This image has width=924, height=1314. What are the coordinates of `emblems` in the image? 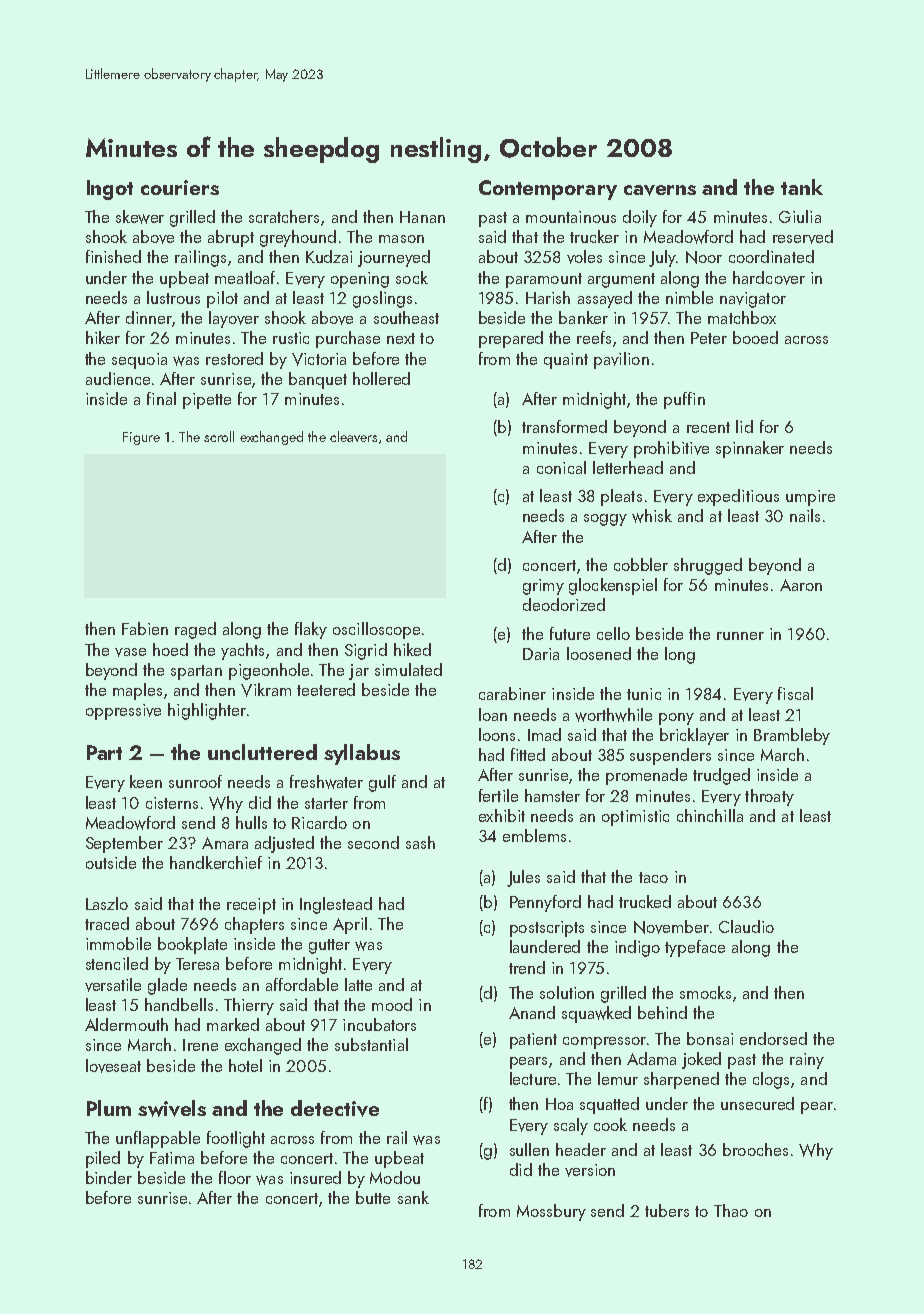 It's located at (534, 835).
